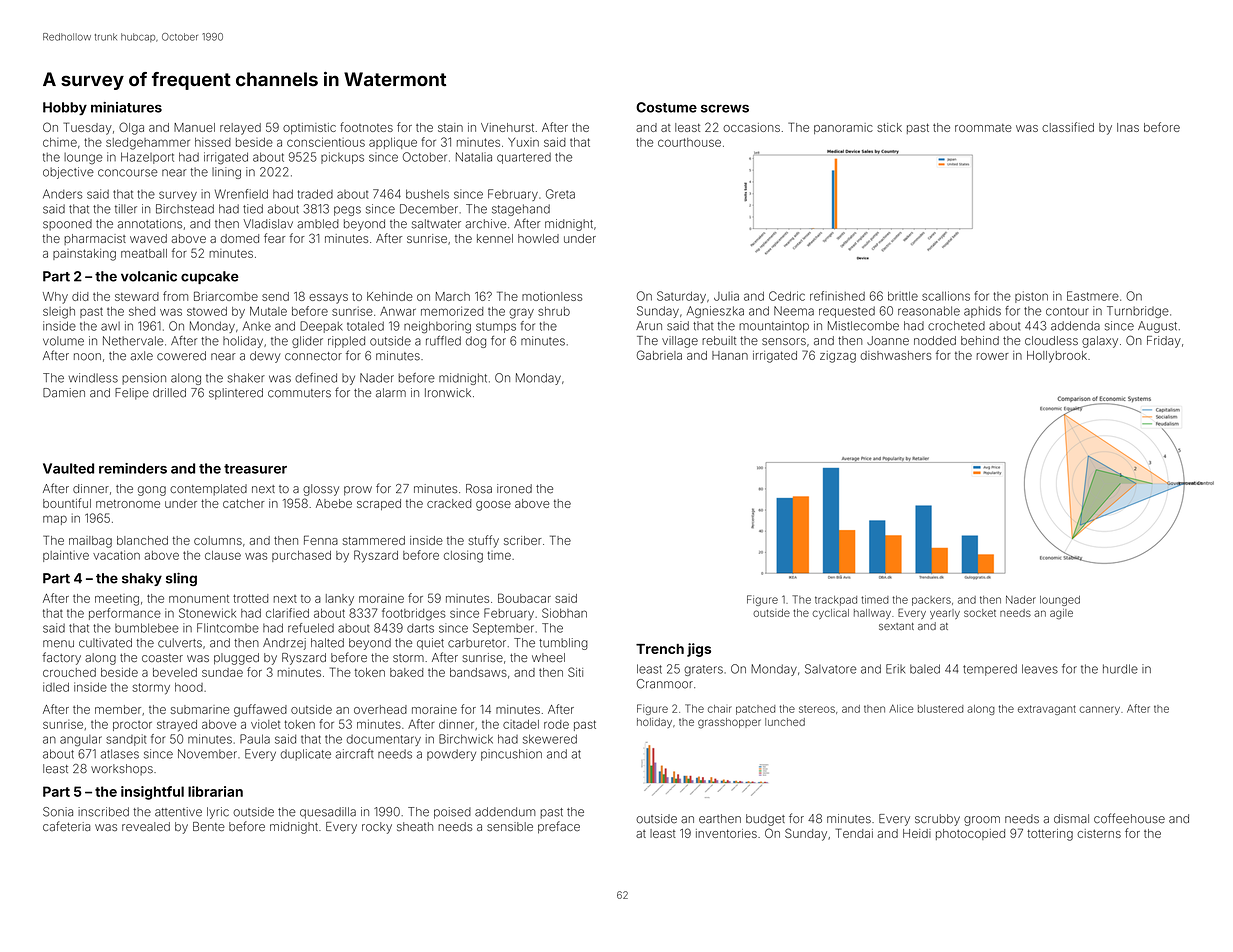 The image size is (1233, 952). What do you see at coordinates (666, 107) in the document?
I see `Costume` at bounding box center [666, 107].
